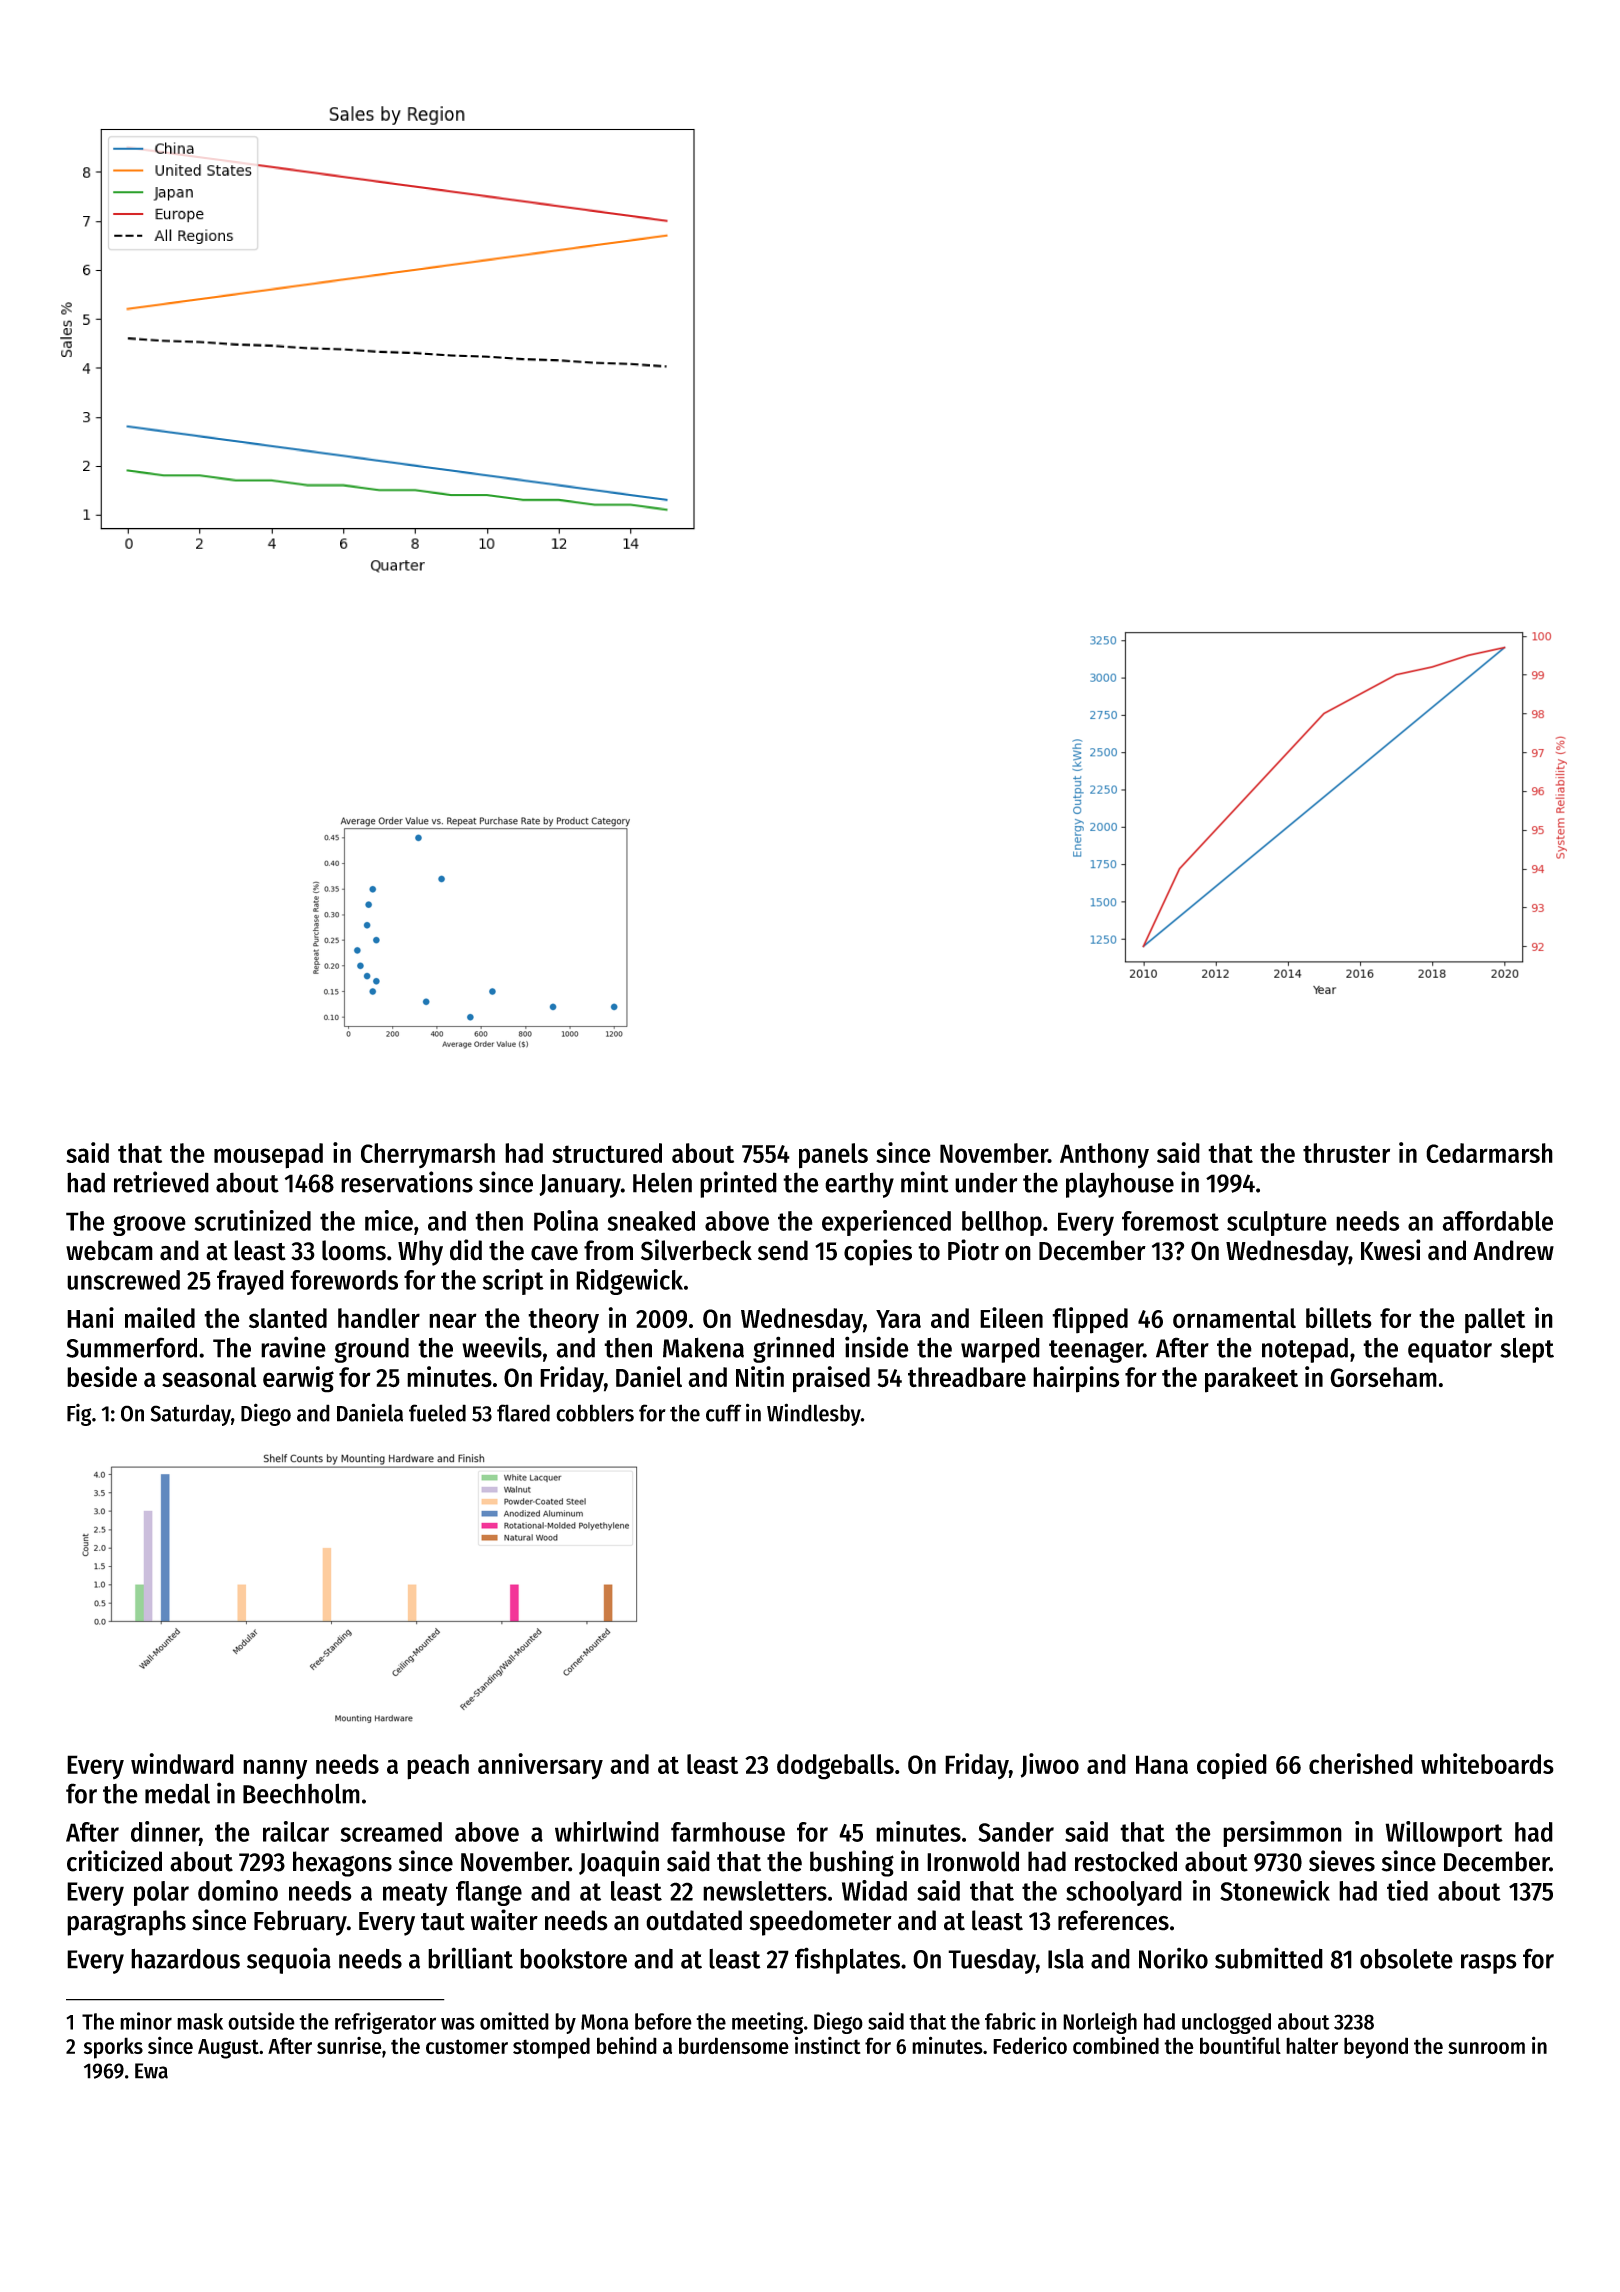  I want to click on structured, so click(607, 1153).
